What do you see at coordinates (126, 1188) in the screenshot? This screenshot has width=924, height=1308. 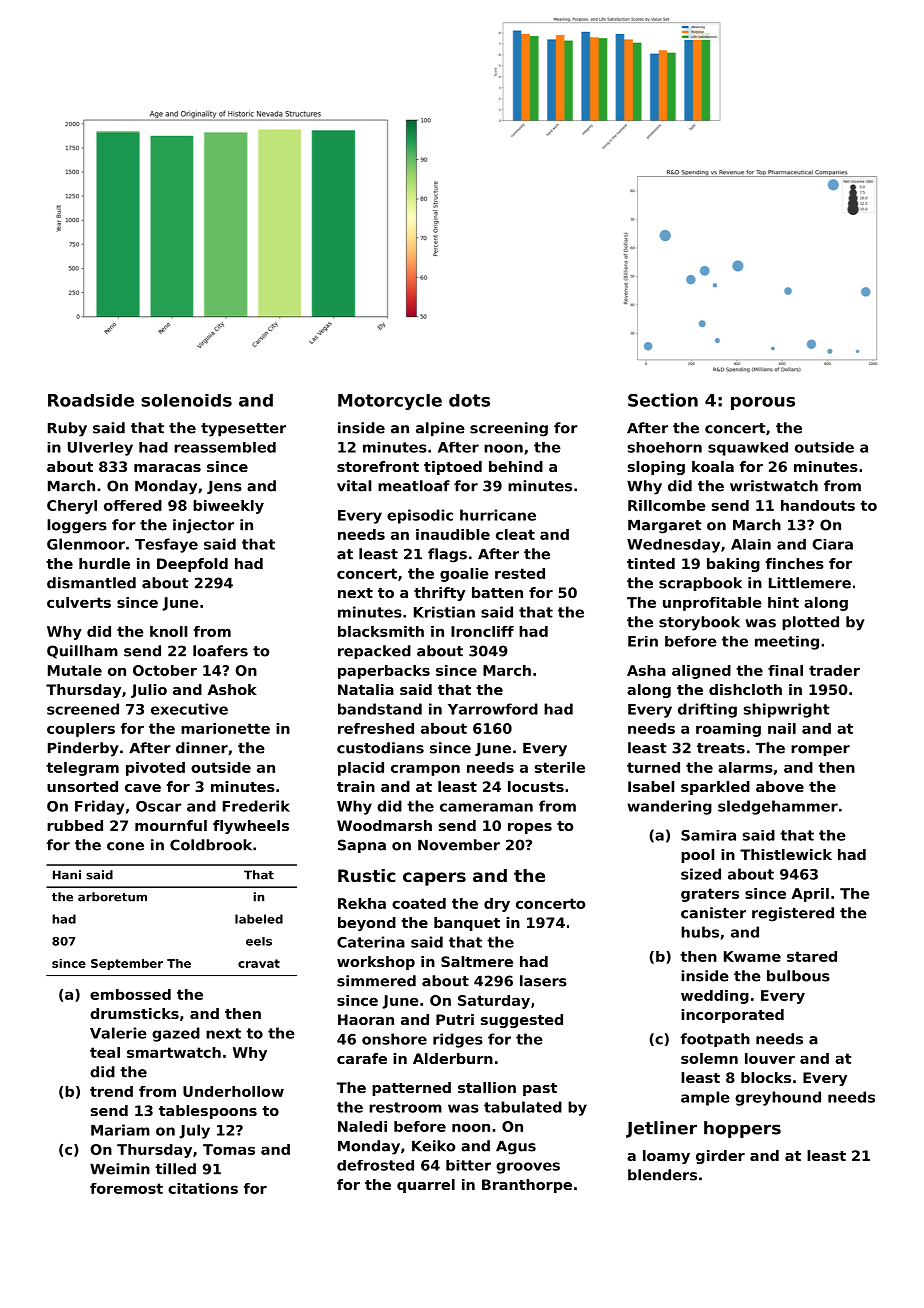 I see `foremost` at bounding box center [126, 1188].
